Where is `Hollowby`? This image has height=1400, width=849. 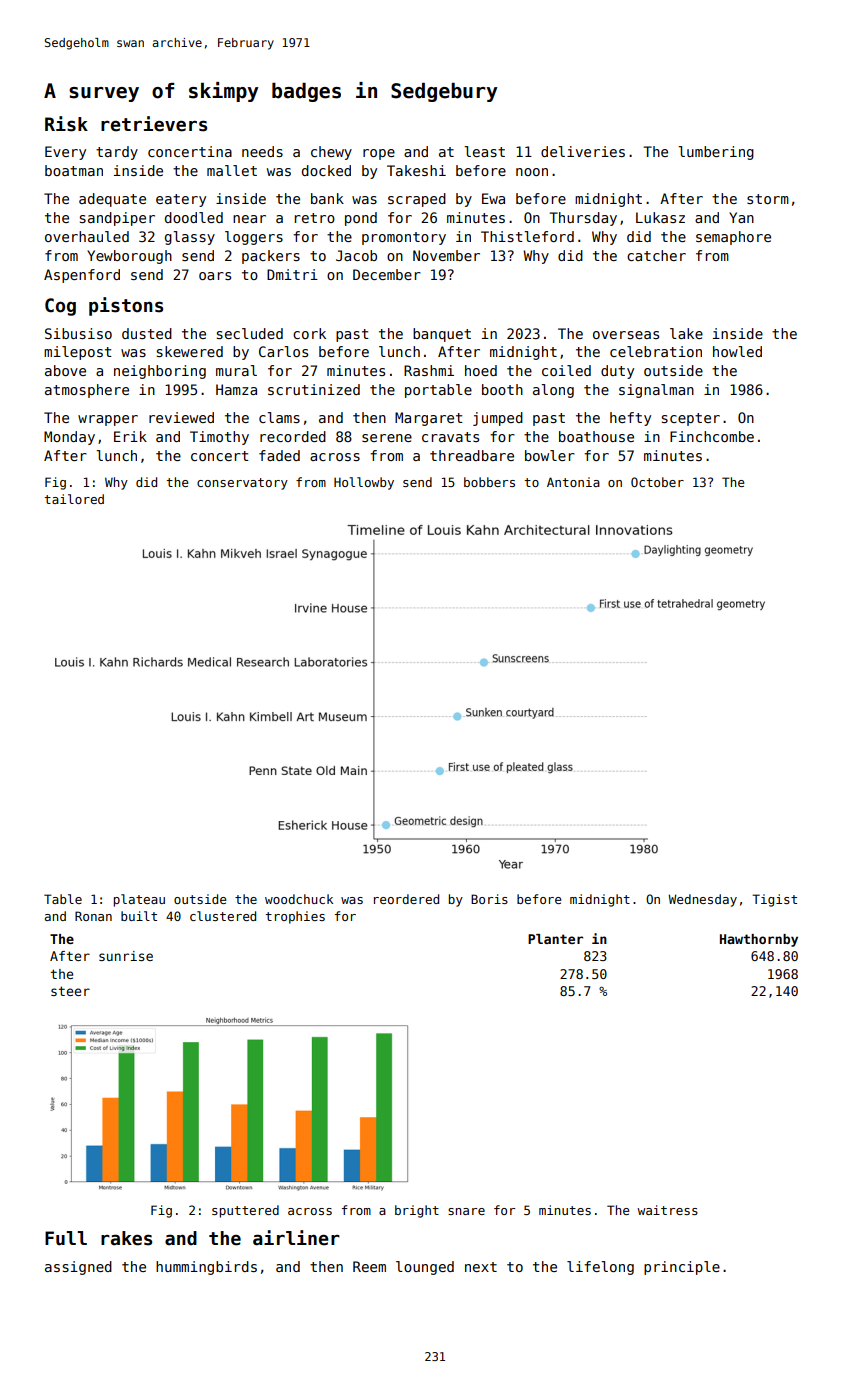 Hollowby is located at coordinates (364, 483).
